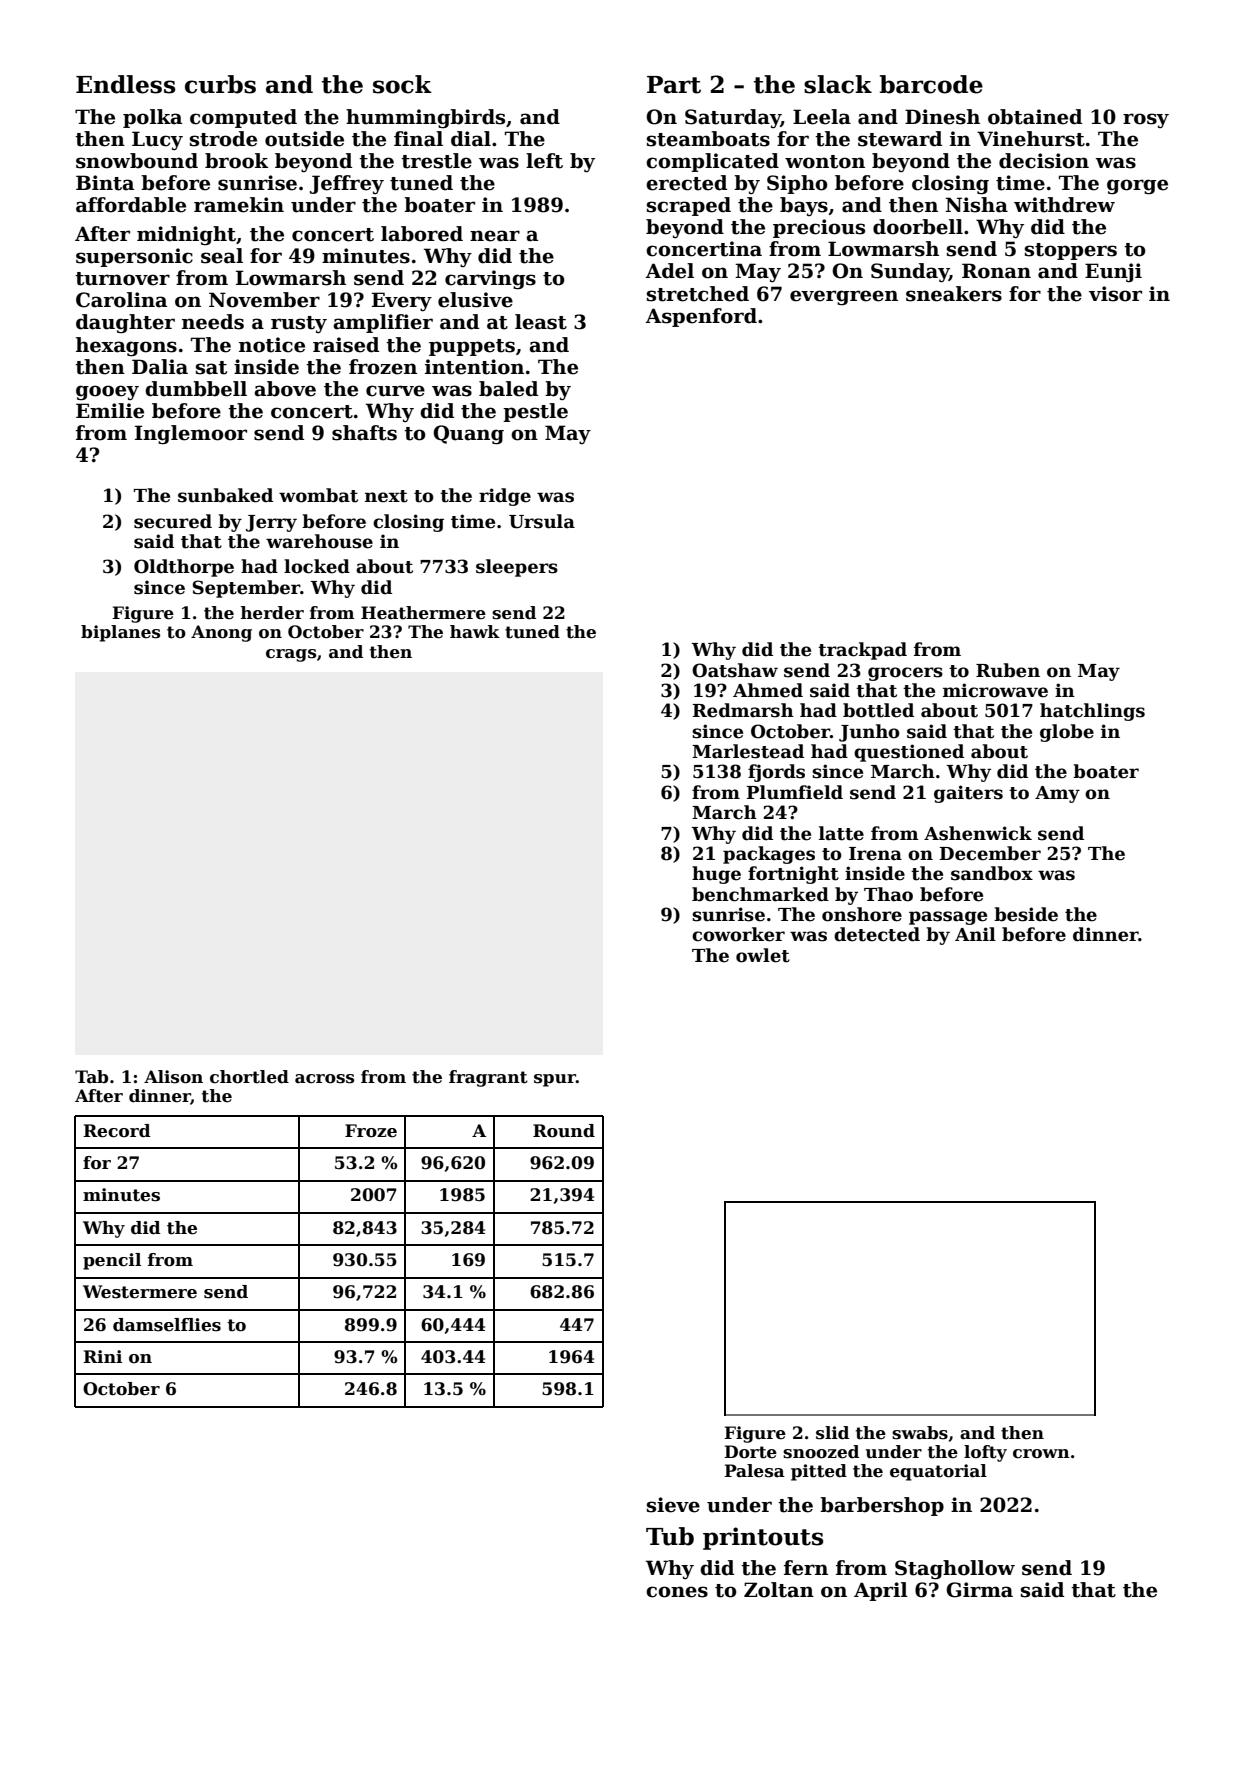 This screenshot has height=1767, width=1249. I want to click on Ruben, so click(1008, 670).
